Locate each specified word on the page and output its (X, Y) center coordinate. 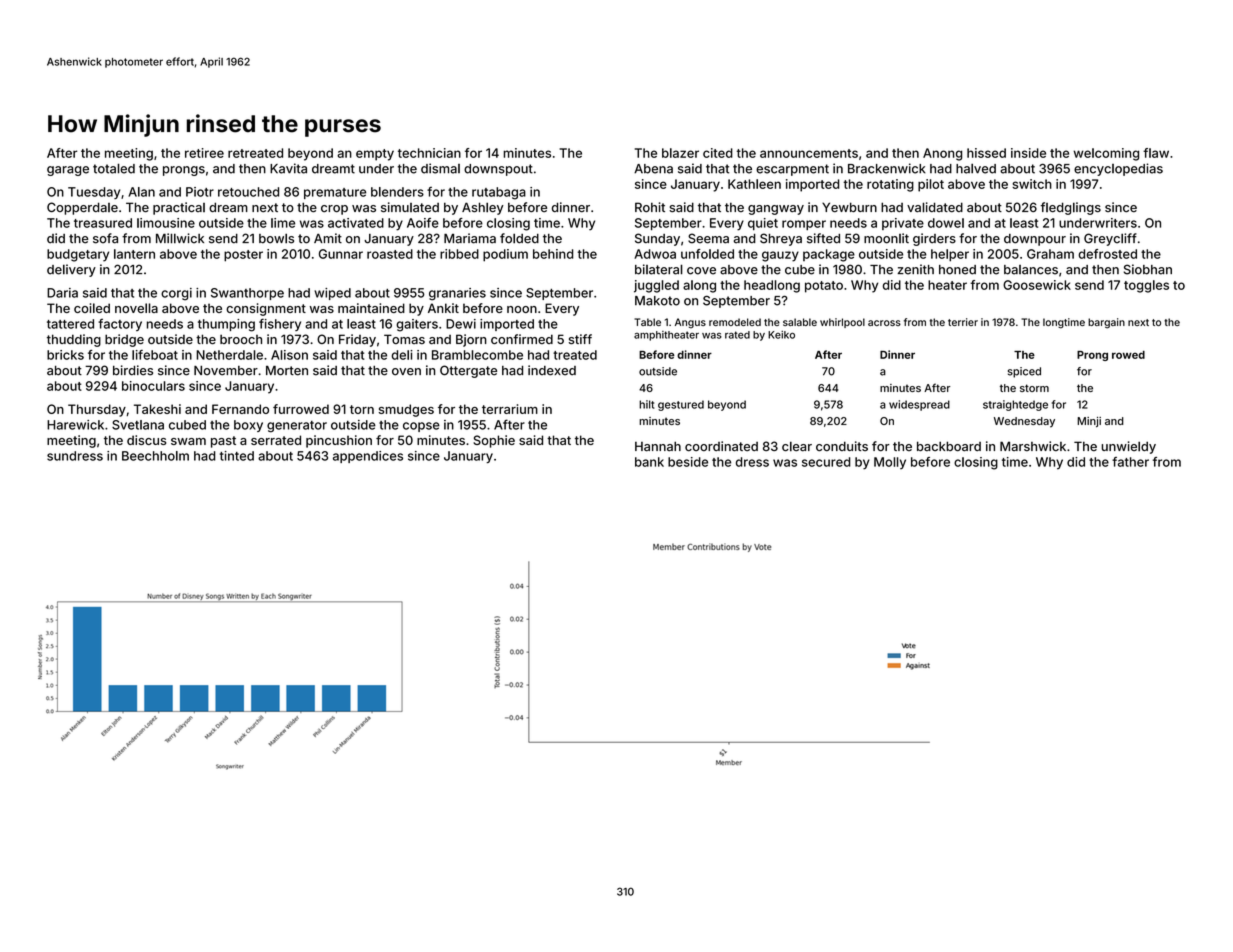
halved (976, 168)
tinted (237, 456)
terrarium (510, 409)
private (903, 224)
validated (935, 207)
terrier (963, 322)
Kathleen (754, 184)
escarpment (792, 170)
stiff (580, 339)
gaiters (417, 325)
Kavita (288, 168)
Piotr (200, 192)
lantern (134, 254)
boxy (248, 426)
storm (1034, 388)
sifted (823, 238)
